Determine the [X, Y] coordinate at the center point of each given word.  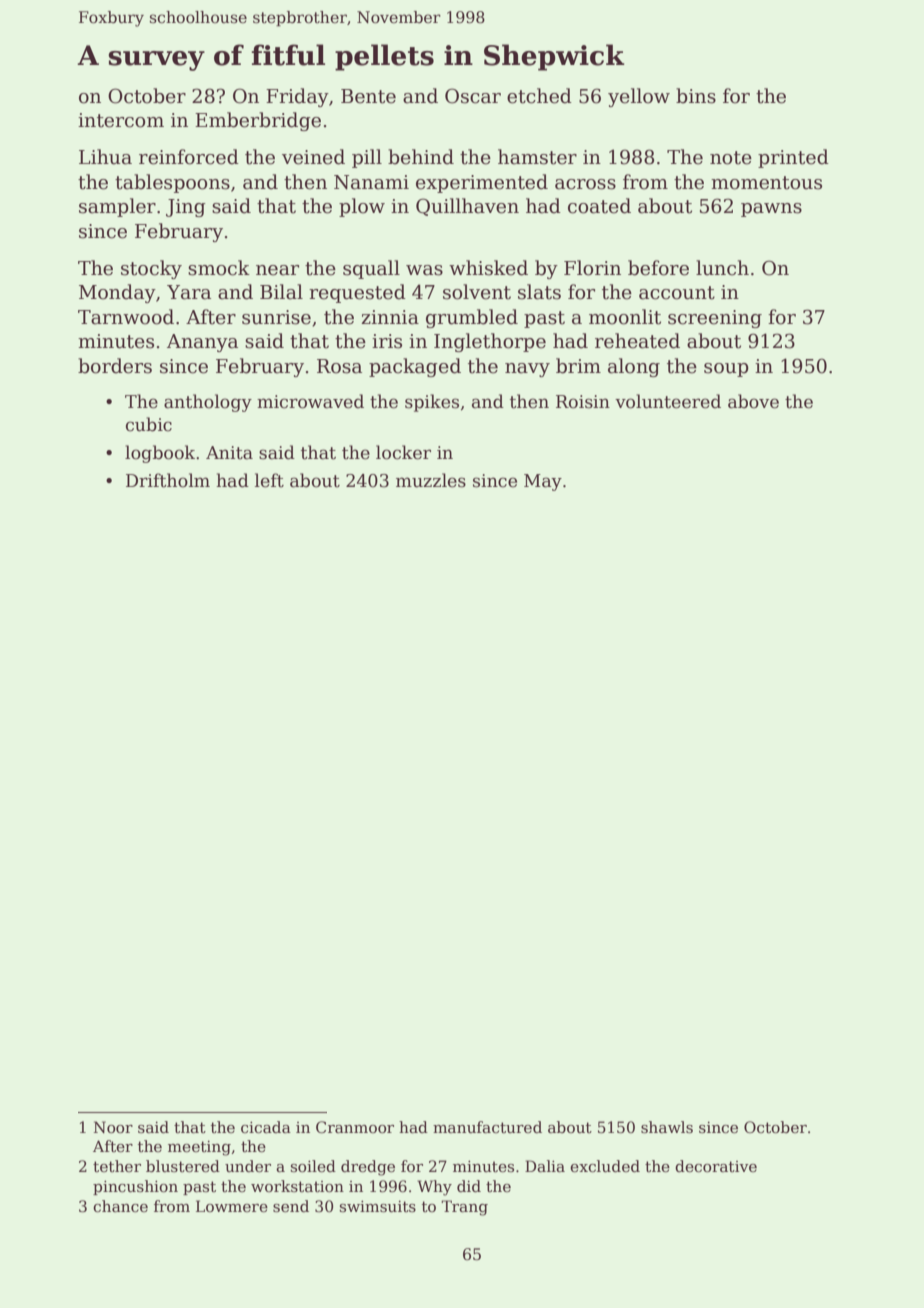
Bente [368, 96]
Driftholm [168, 480]
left [269, 480]
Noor [113, 1127]
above [753, 401]
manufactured [487, 1127]
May [543, 482]
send [291, 1206]
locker [403, 452]
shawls [667, 1127]
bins [696, 96]
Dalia [545, 1166]
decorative [716, 1166]
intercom [121, 120]
